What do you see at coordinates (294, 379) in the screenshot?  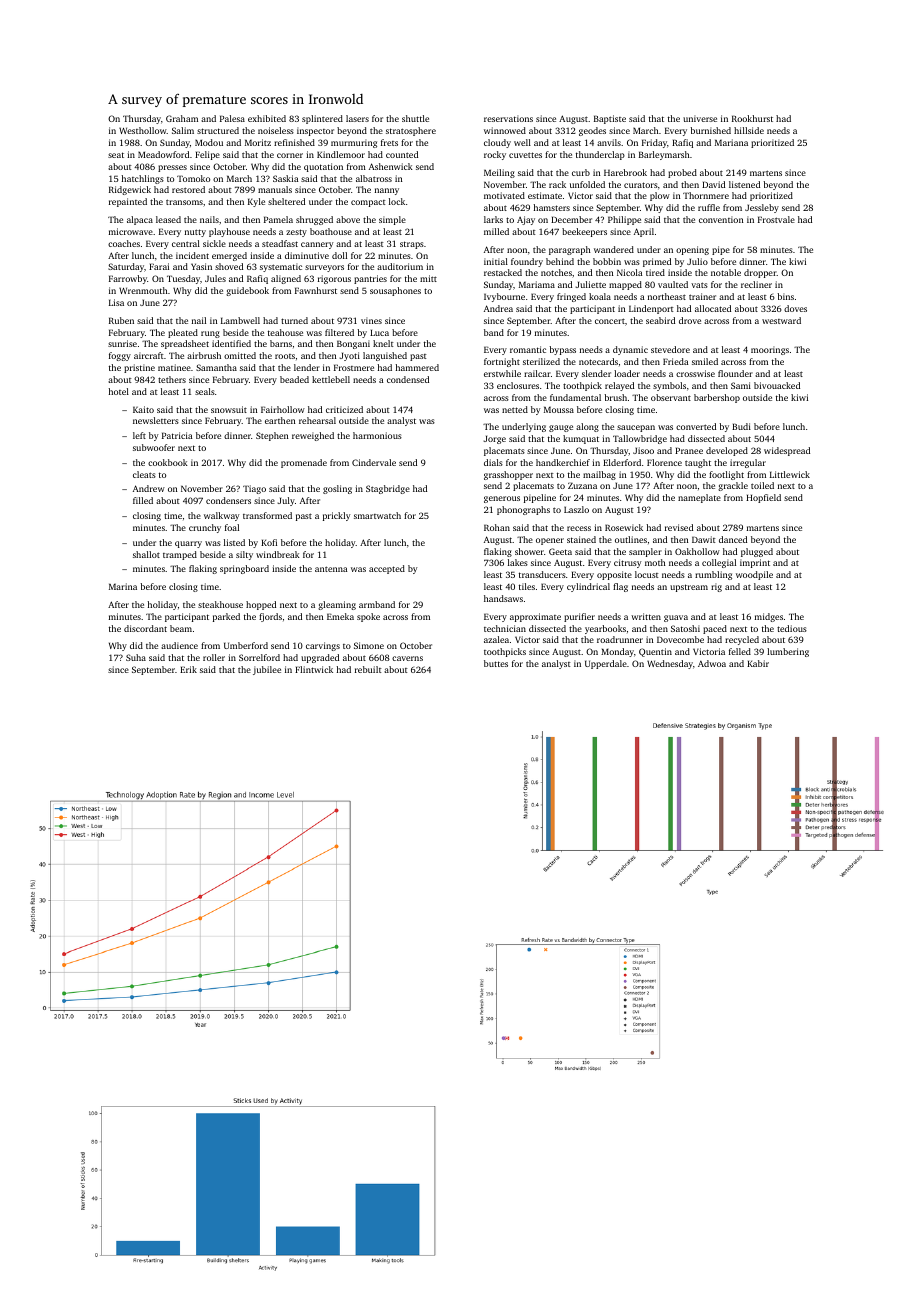 I see `beaded` at bounding box center [294, 379].
